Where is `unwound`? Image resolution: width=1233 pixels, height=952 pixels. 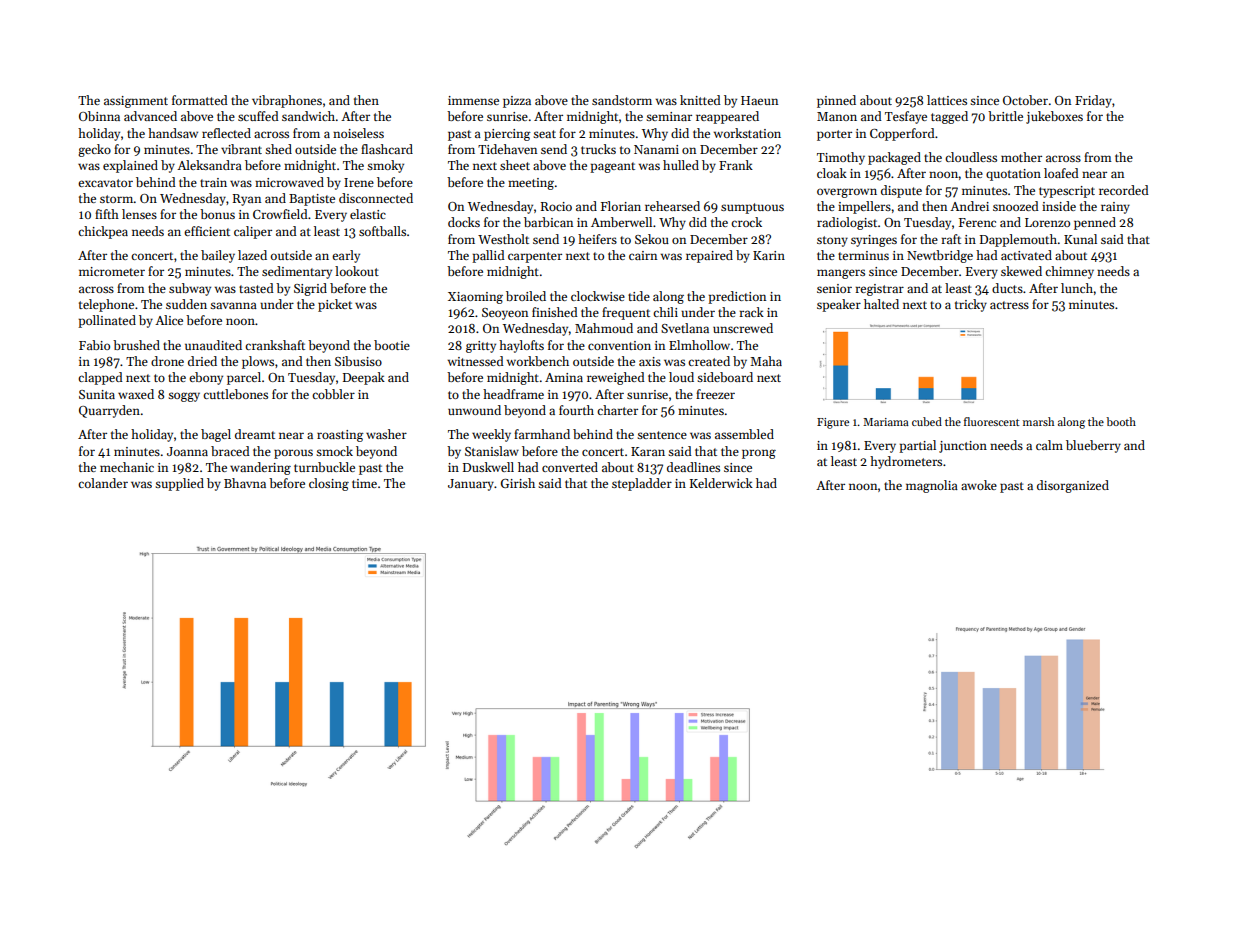 unwound is located at coordinates (474, 410).
